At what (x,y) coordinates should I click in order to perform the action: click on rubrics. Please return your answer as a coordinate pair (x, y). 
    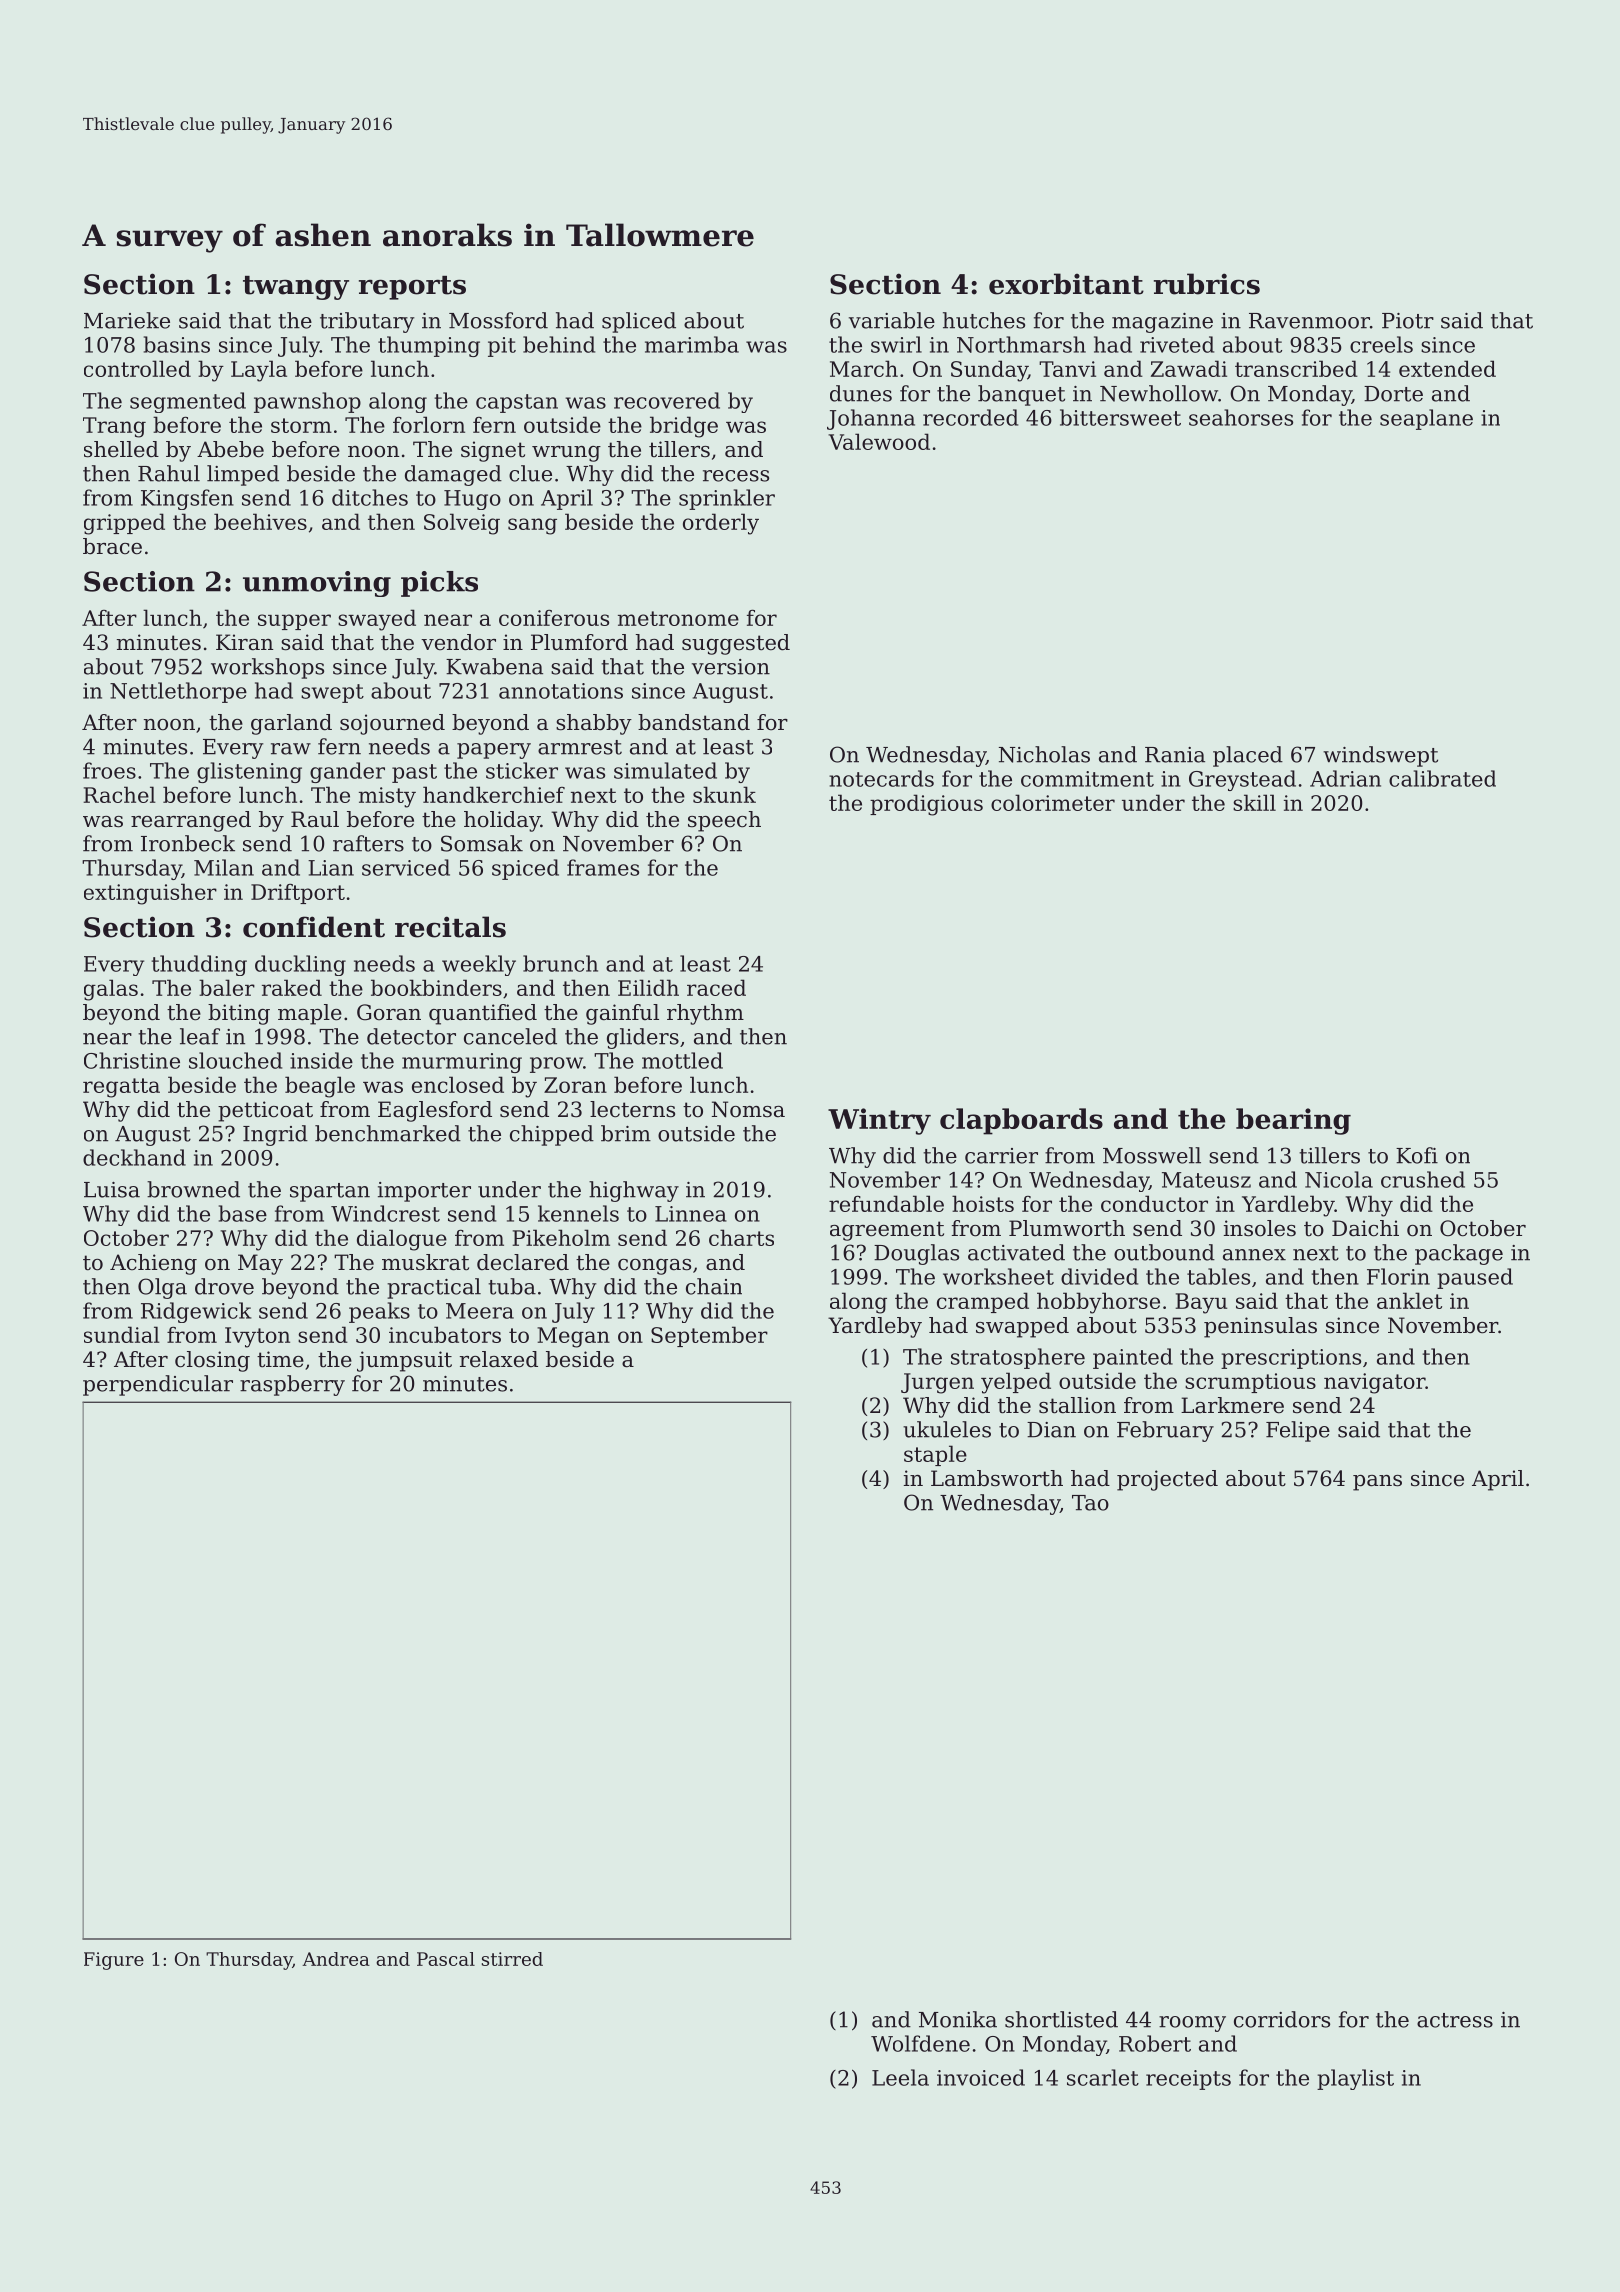
    Looking at the image, I should click on (1207, 284).
